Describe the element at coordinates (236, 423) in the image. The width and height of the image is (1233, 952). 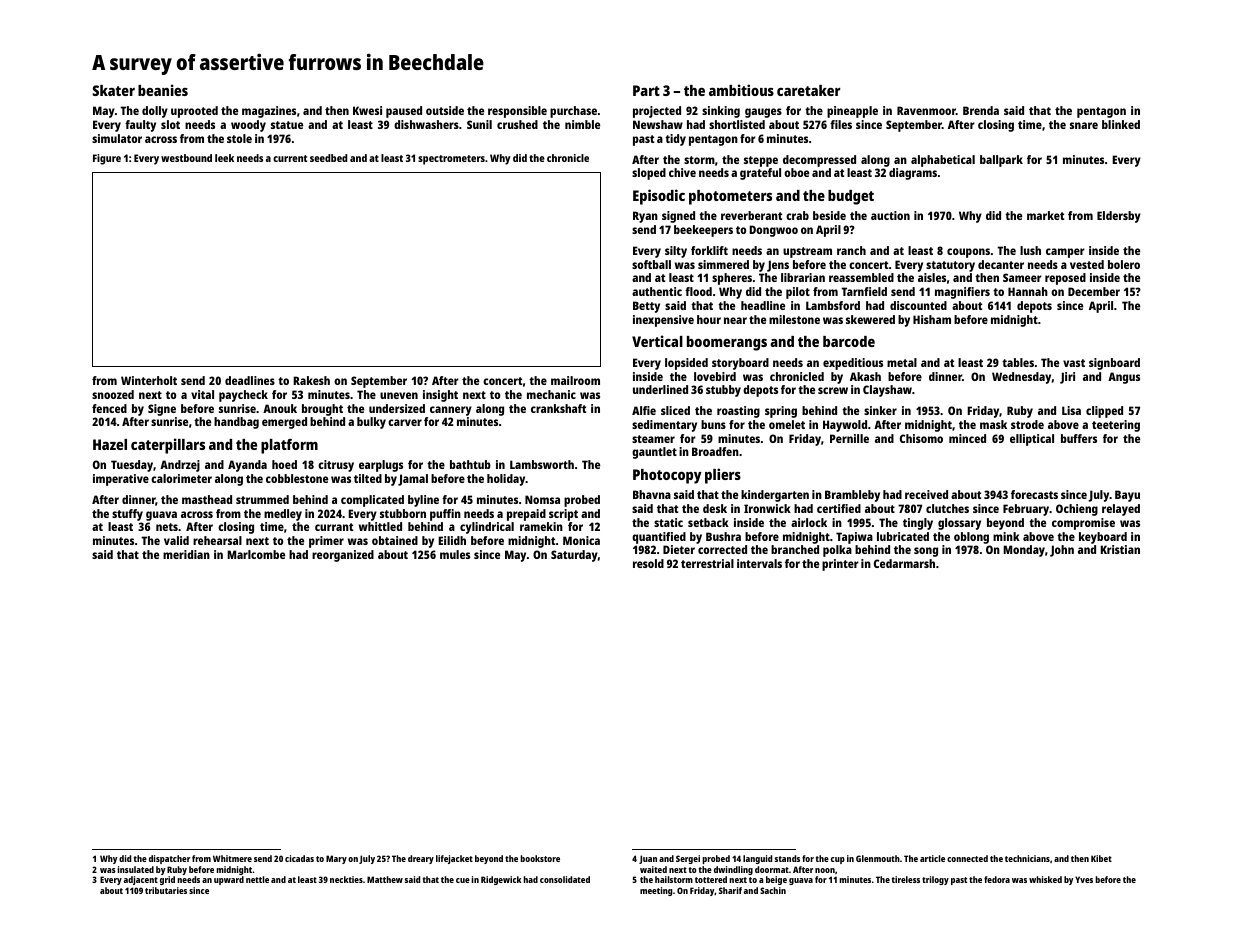
I see `handbag` at that location.
